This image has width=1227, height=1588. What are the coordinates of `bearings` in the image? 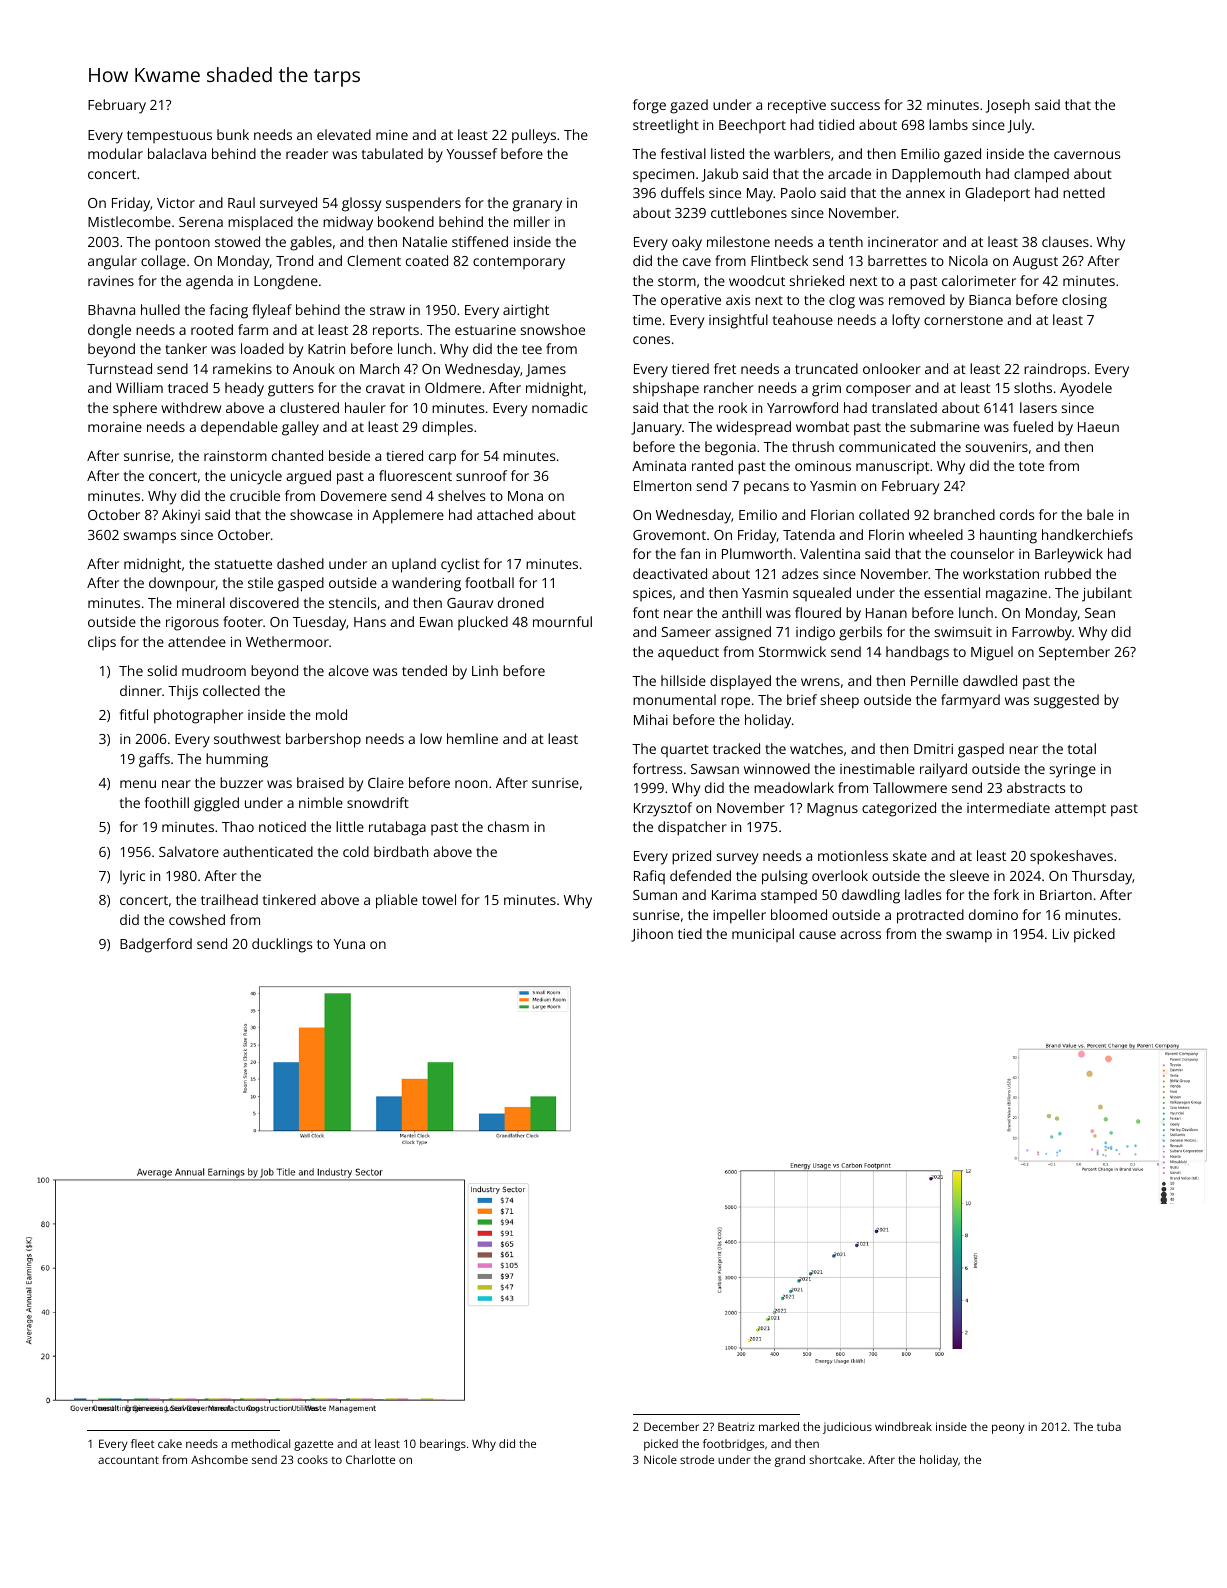 It's located at (443, 1445).
